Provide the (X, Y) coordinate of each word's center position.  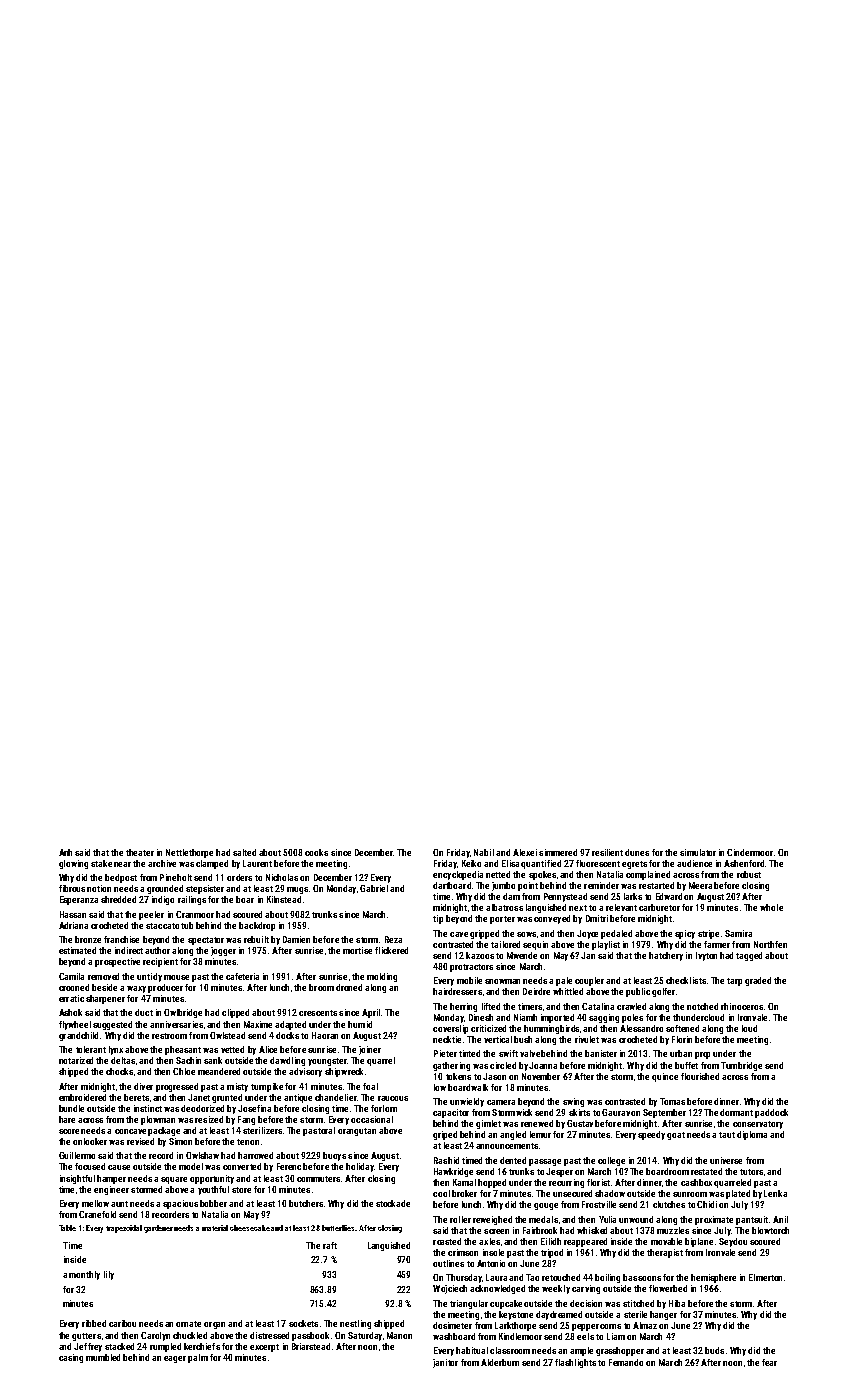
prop (702, 1055)
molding (382, 977)
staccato (162, 926)
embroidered (82, 1097)
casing (71, 1358)
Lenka (775, 1193)
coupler (589, 981)
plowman (158, 1120)
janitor (445, 1363)
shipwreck (344, 1072)
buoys (334, 1156)
